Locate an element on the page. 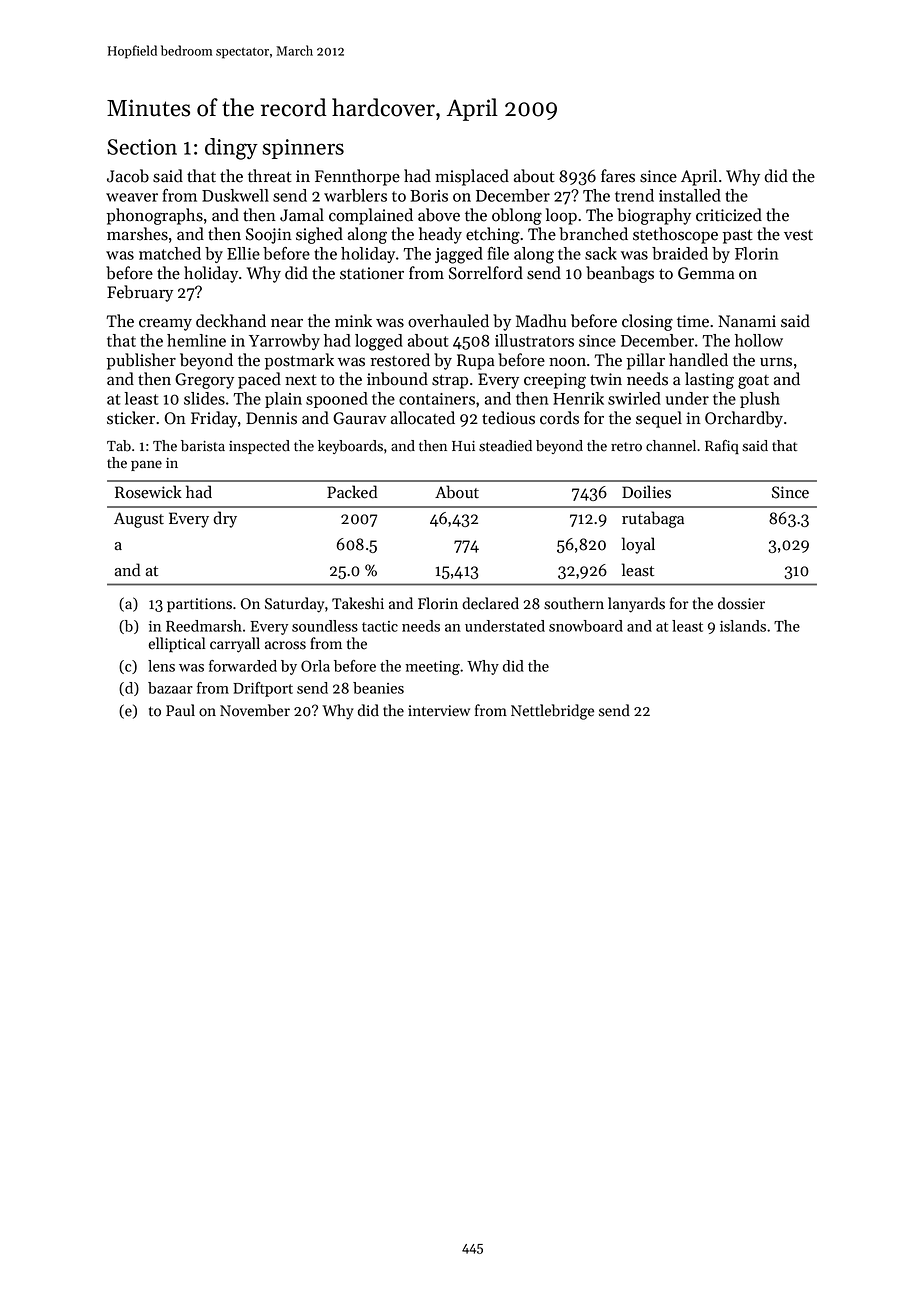 Image resolution: width=924 pixels, height=1311 pixels. allocated is located at coordinates (423, 418).
